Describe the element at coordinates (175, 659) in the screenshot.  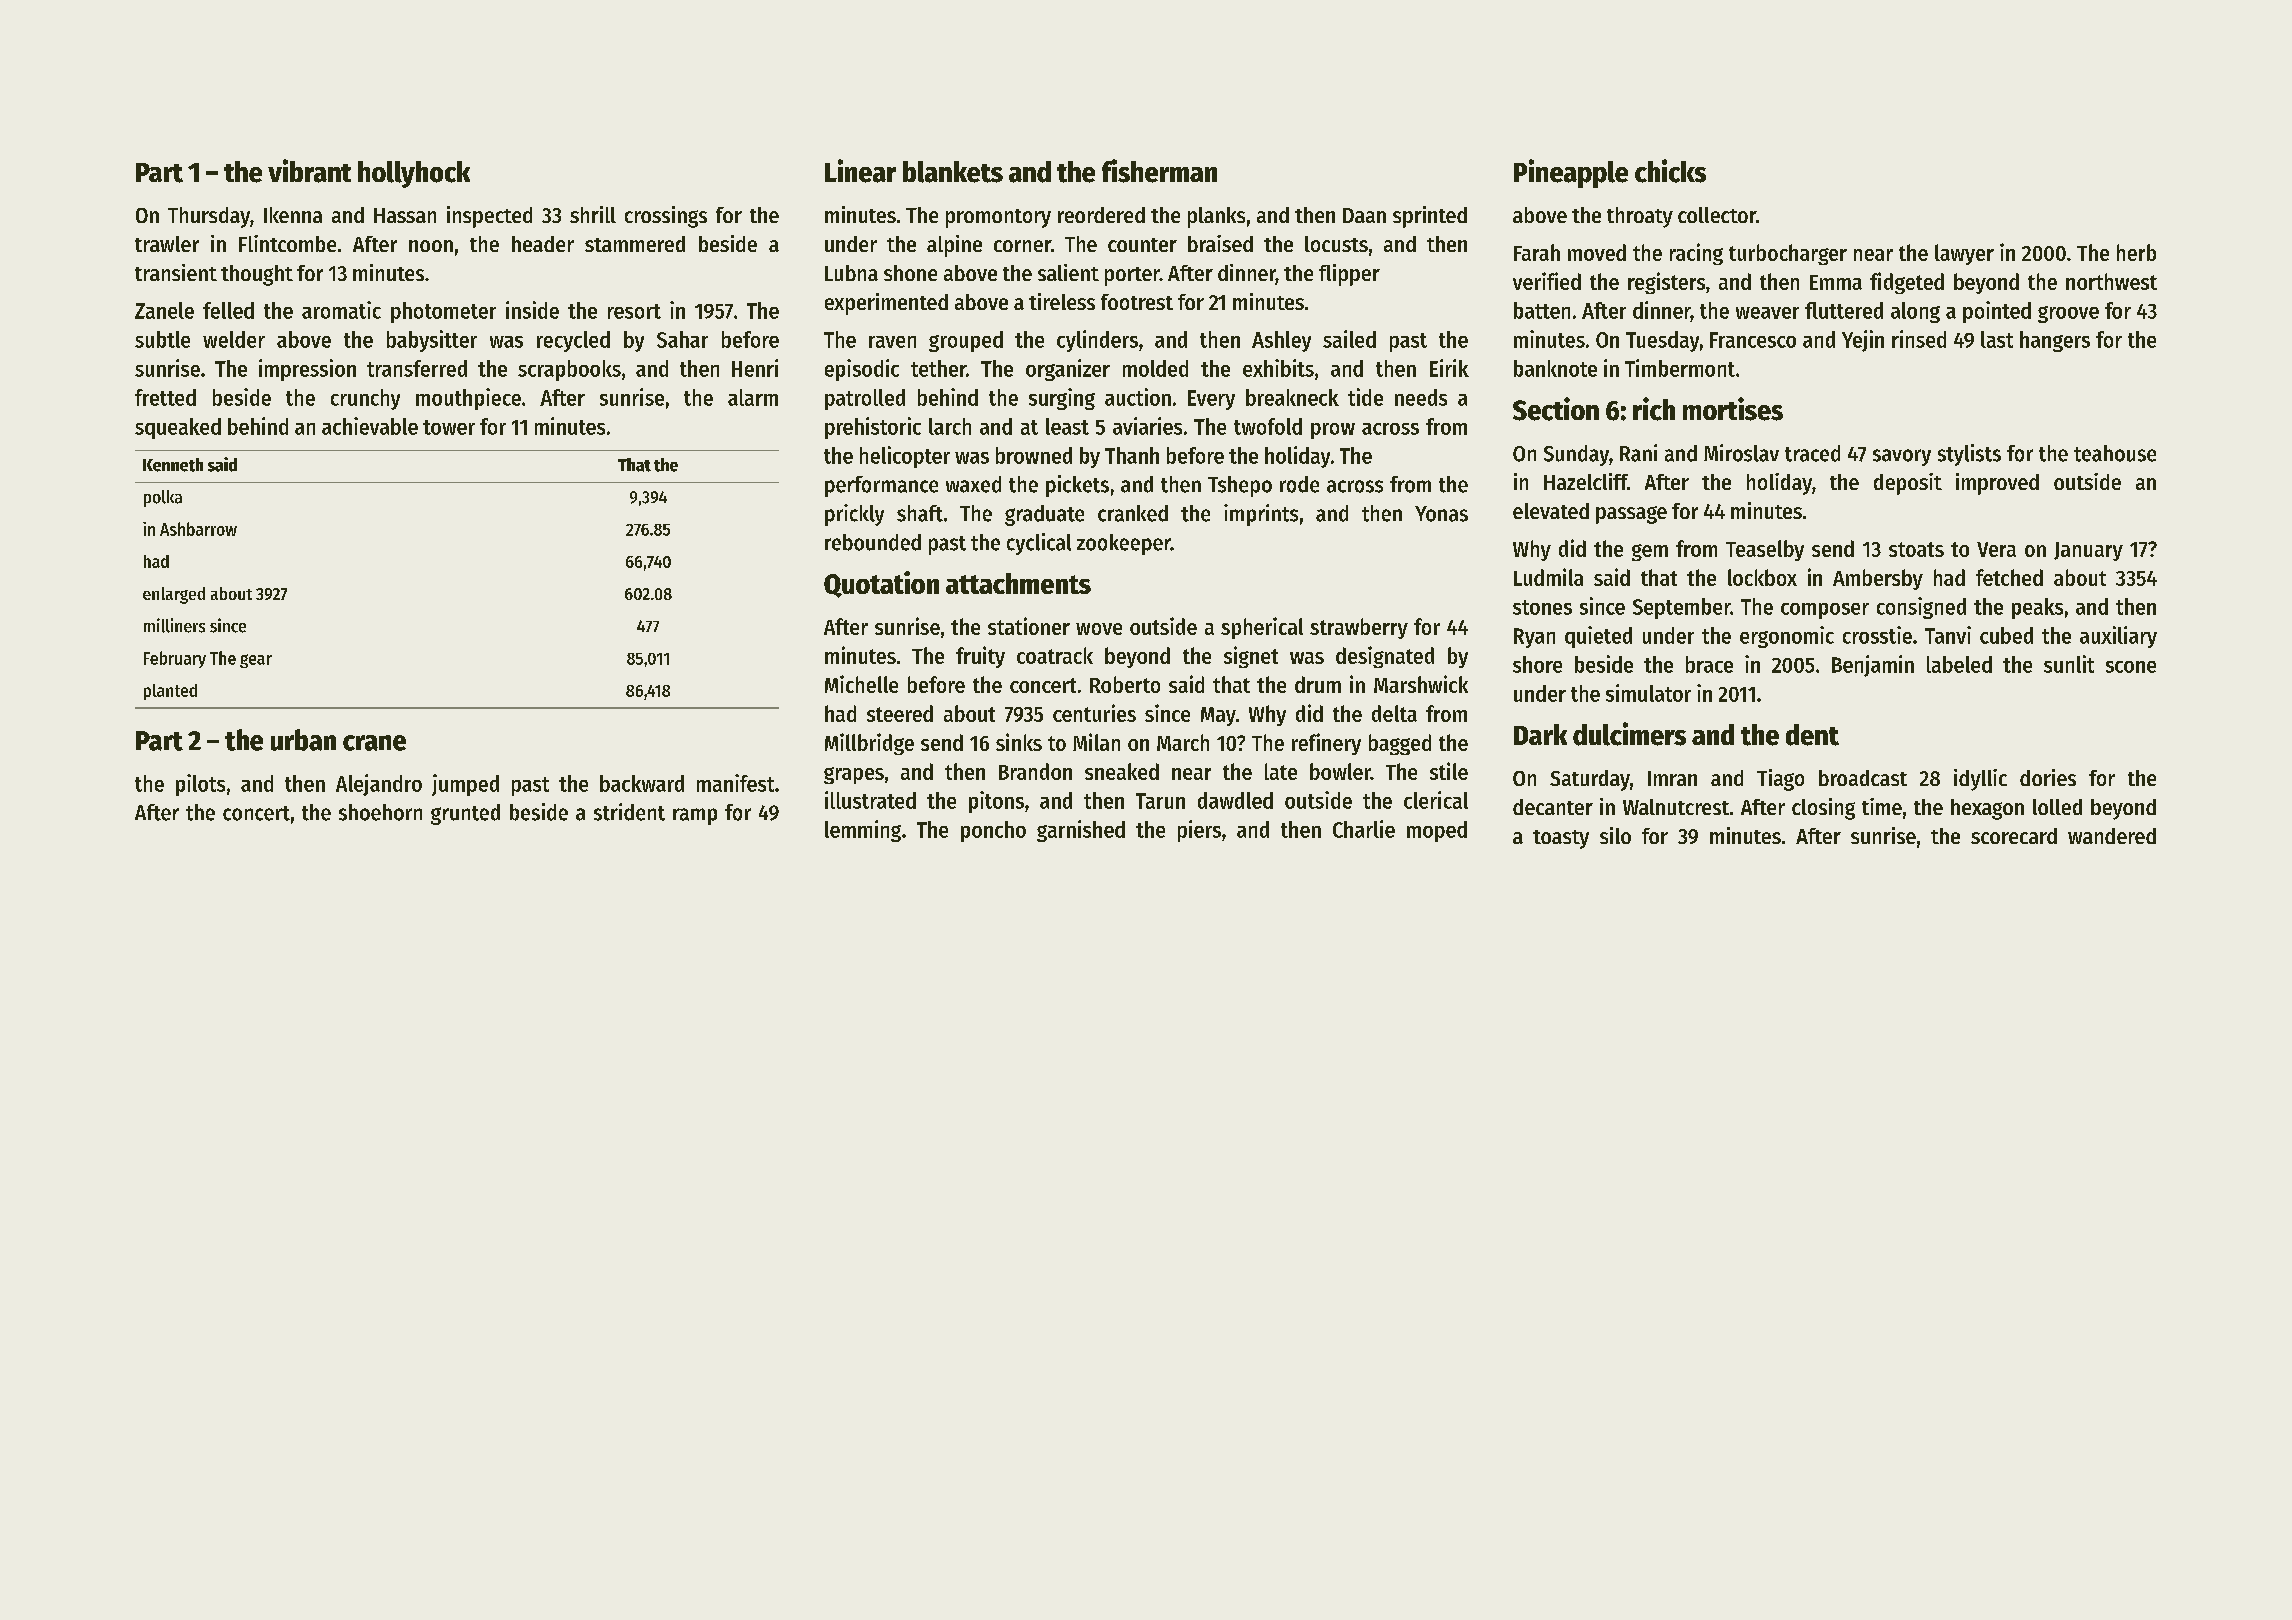
I see `February` at that location.
